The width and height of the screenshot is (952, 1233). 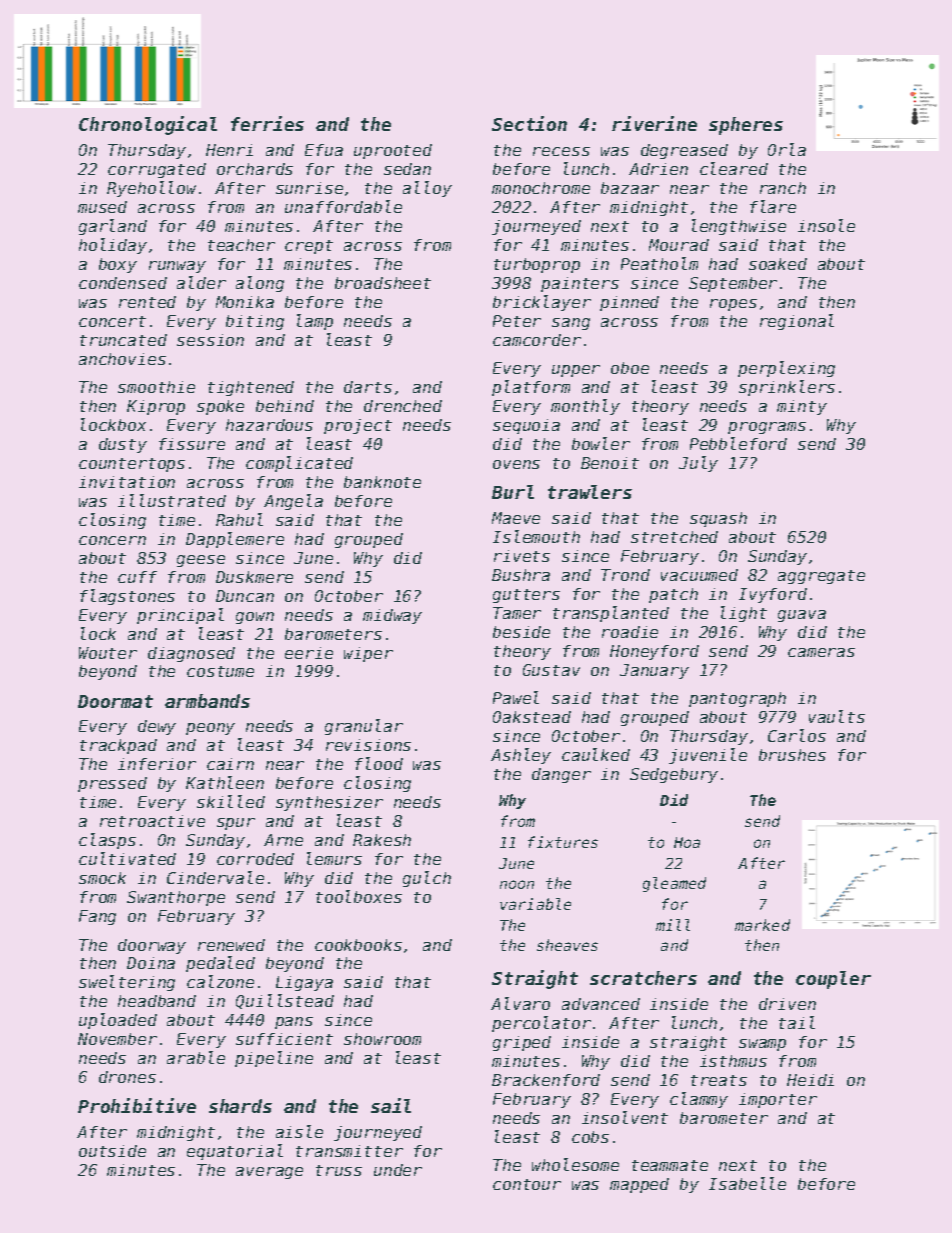 What do you see at coordinates (516, 697) in the screenshot?
I see `Pawel` at bounding box center [516, 697].
